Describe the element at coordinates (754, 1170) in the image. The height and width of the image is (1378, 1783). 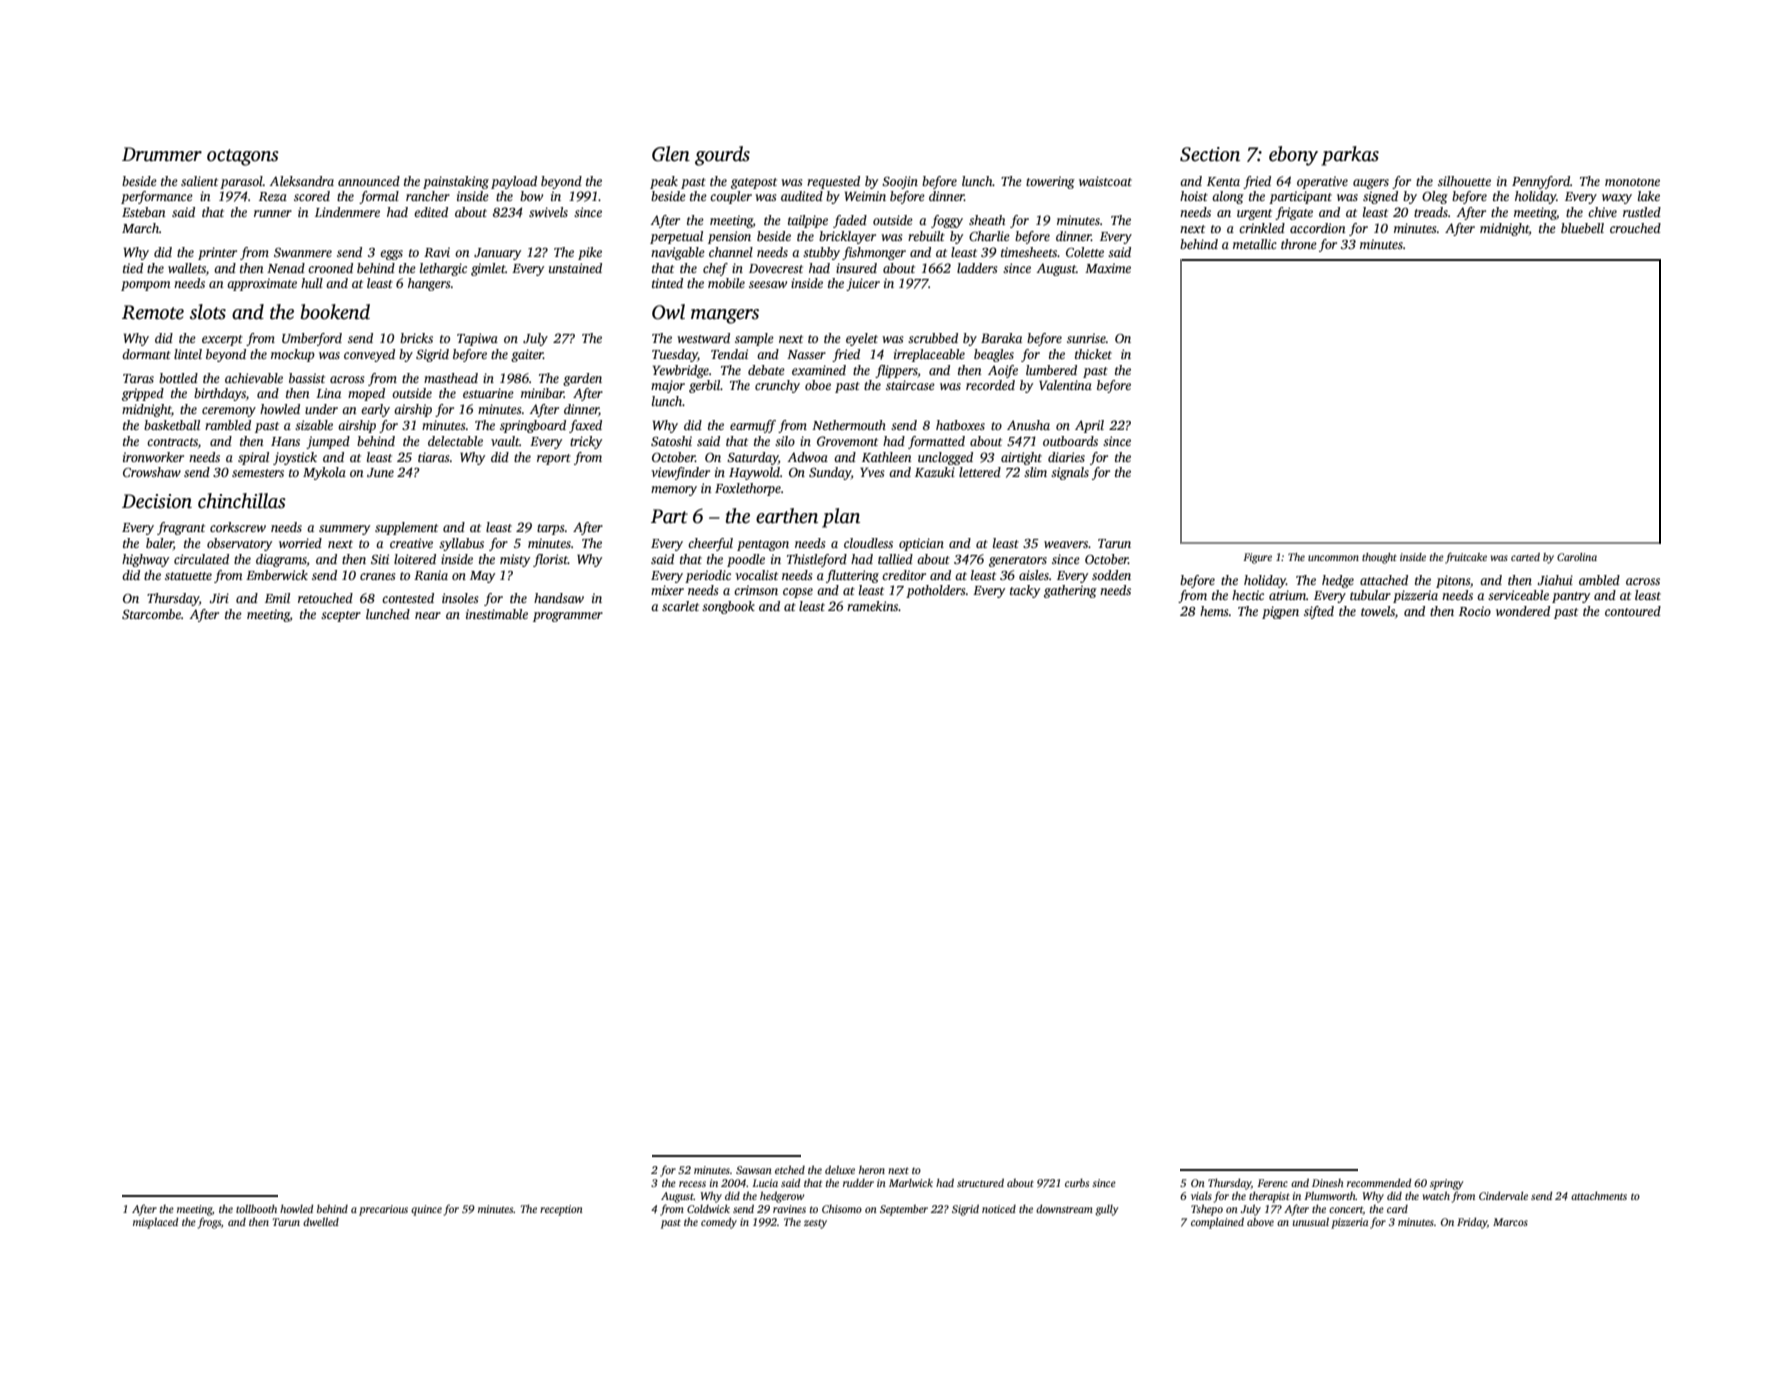
I see `Sawsan` at that location.
